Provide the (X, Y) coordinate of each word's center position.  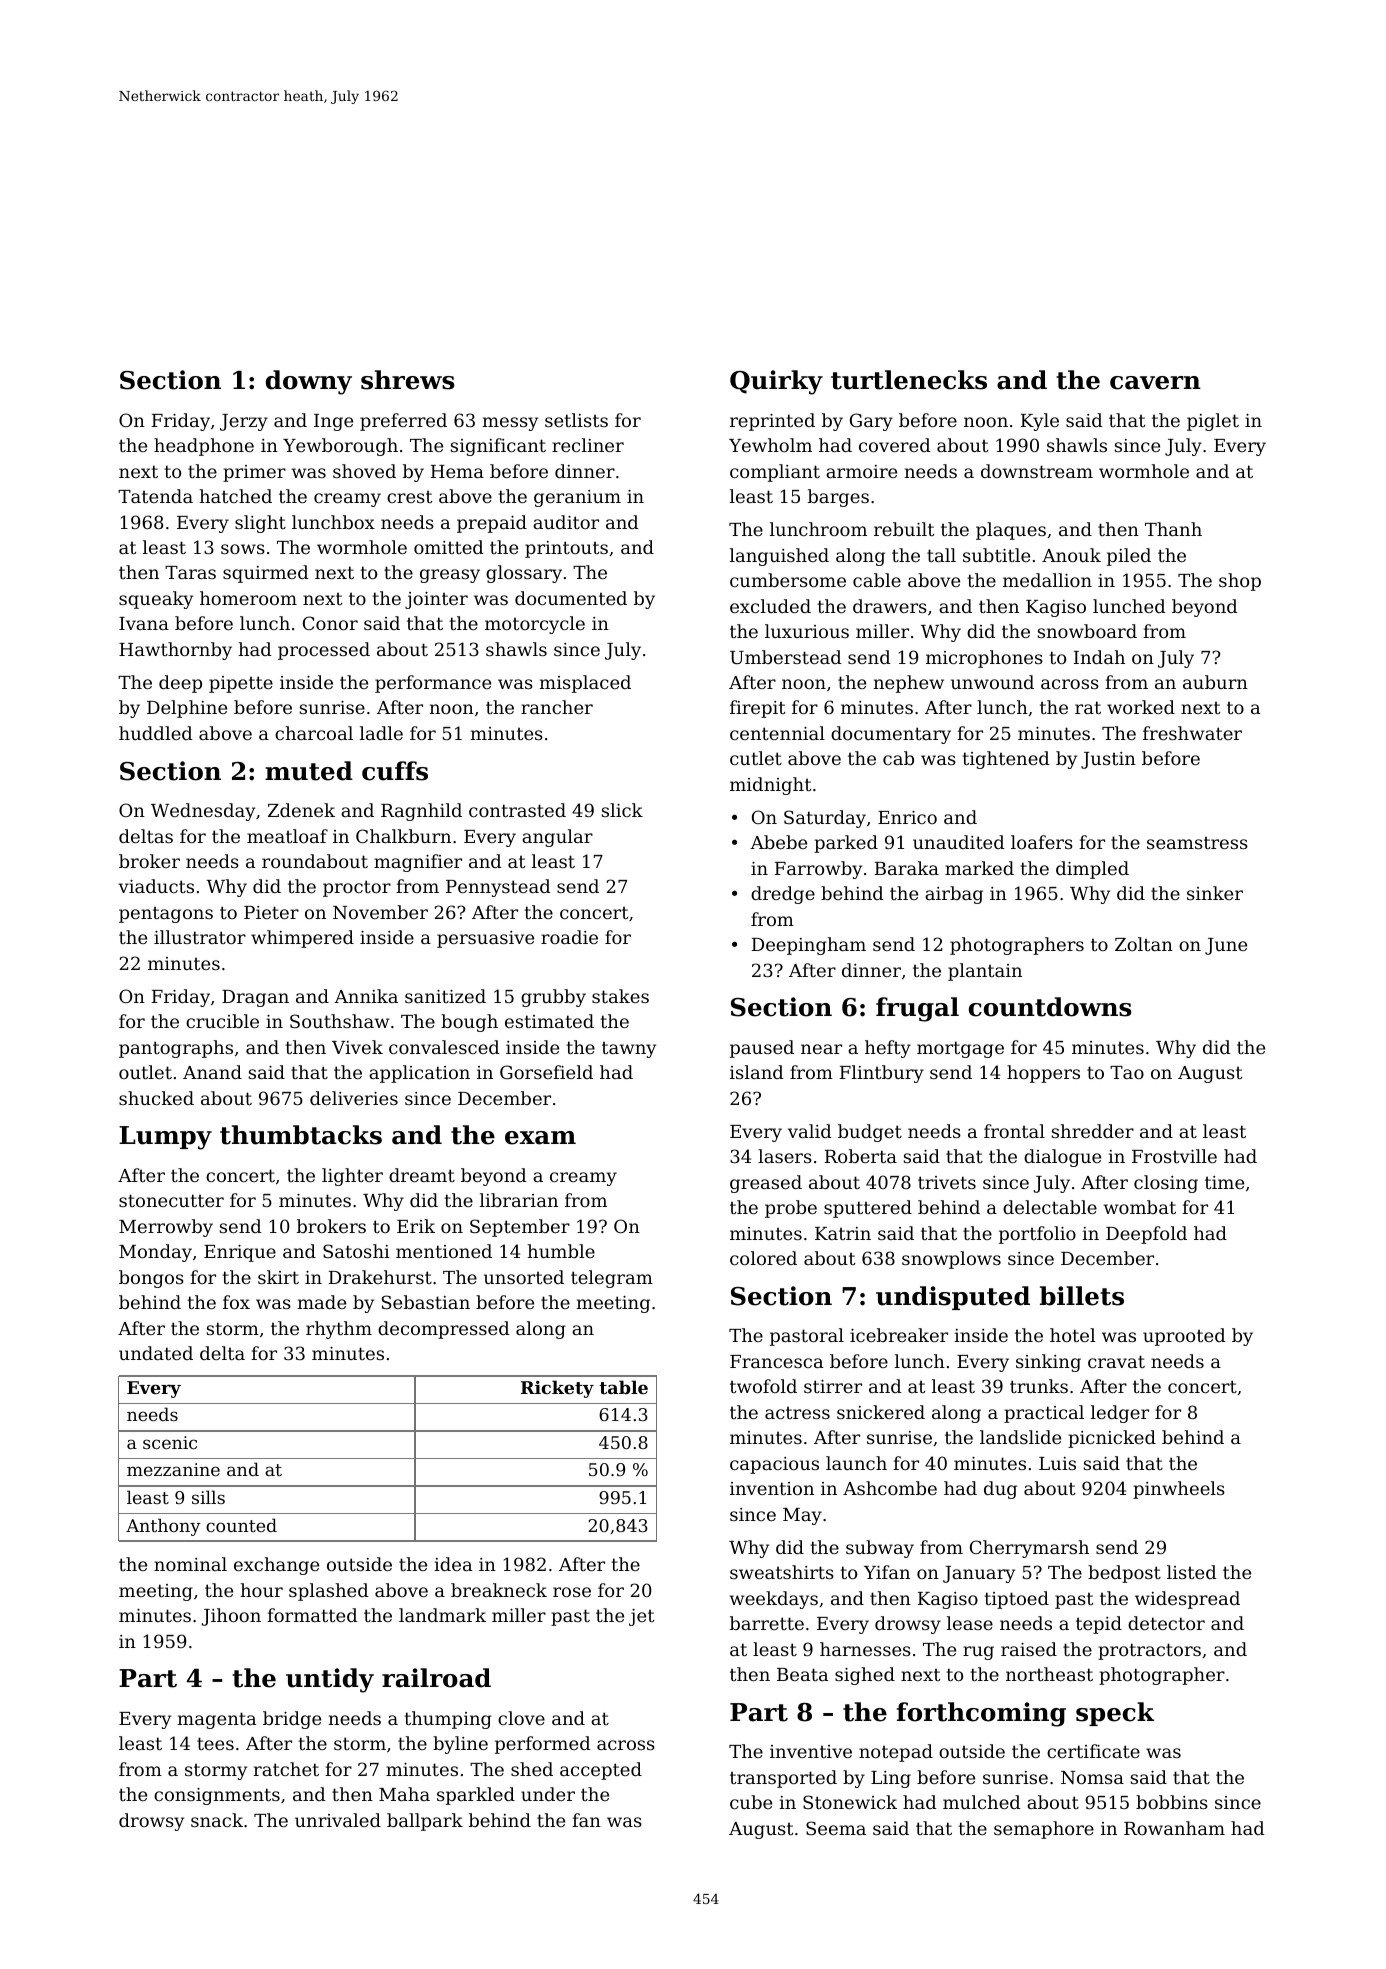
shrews (408, 380)
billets (1082, 1296)
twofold (763, 1386)
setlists (576, 420)
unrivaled (338, 1820)
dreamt (422, 1175)
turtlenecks (909, 380)
